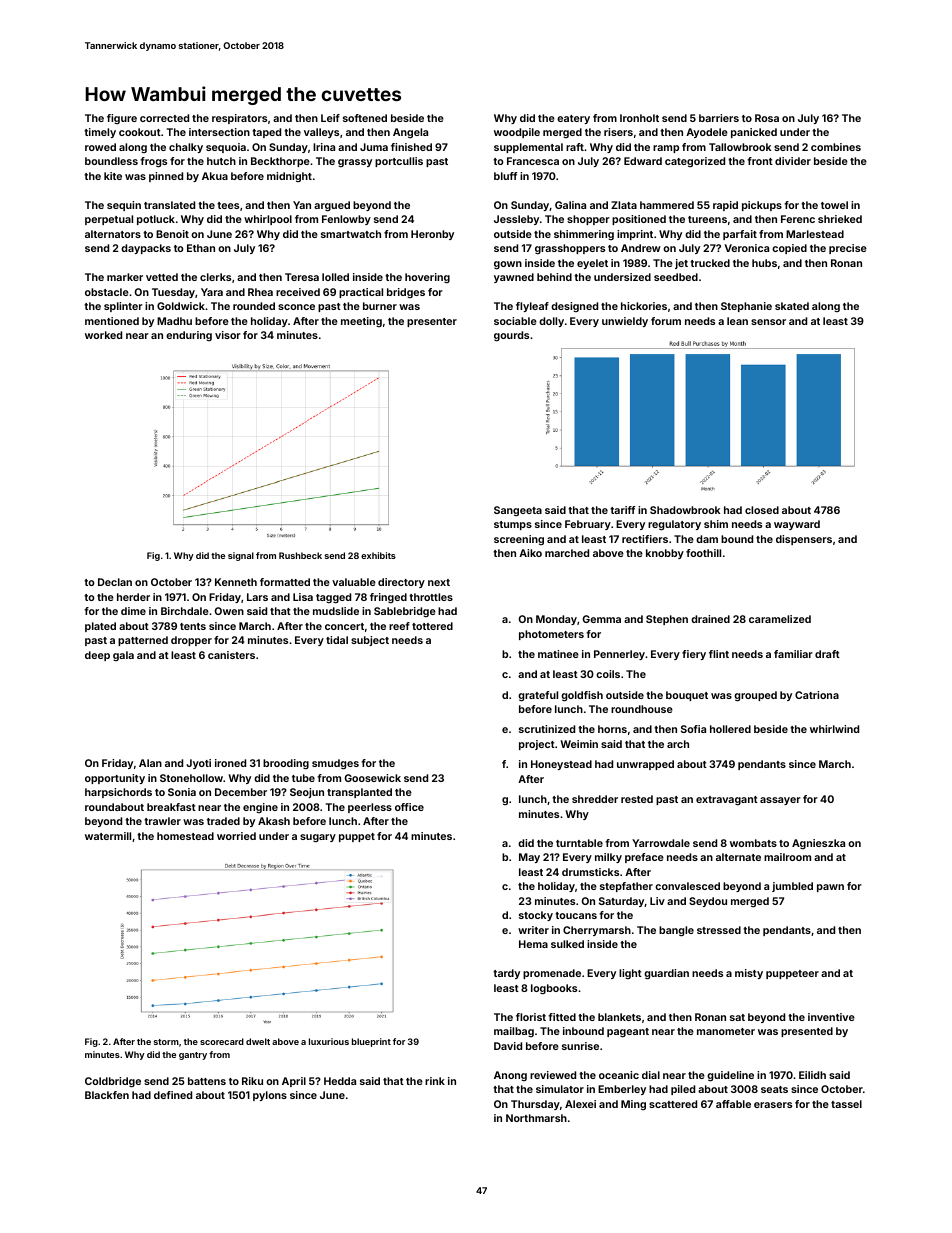  What do you see at coordinates (703, 553) in the screenshot?
I see `foothill` at bounding box center [703, 553].
